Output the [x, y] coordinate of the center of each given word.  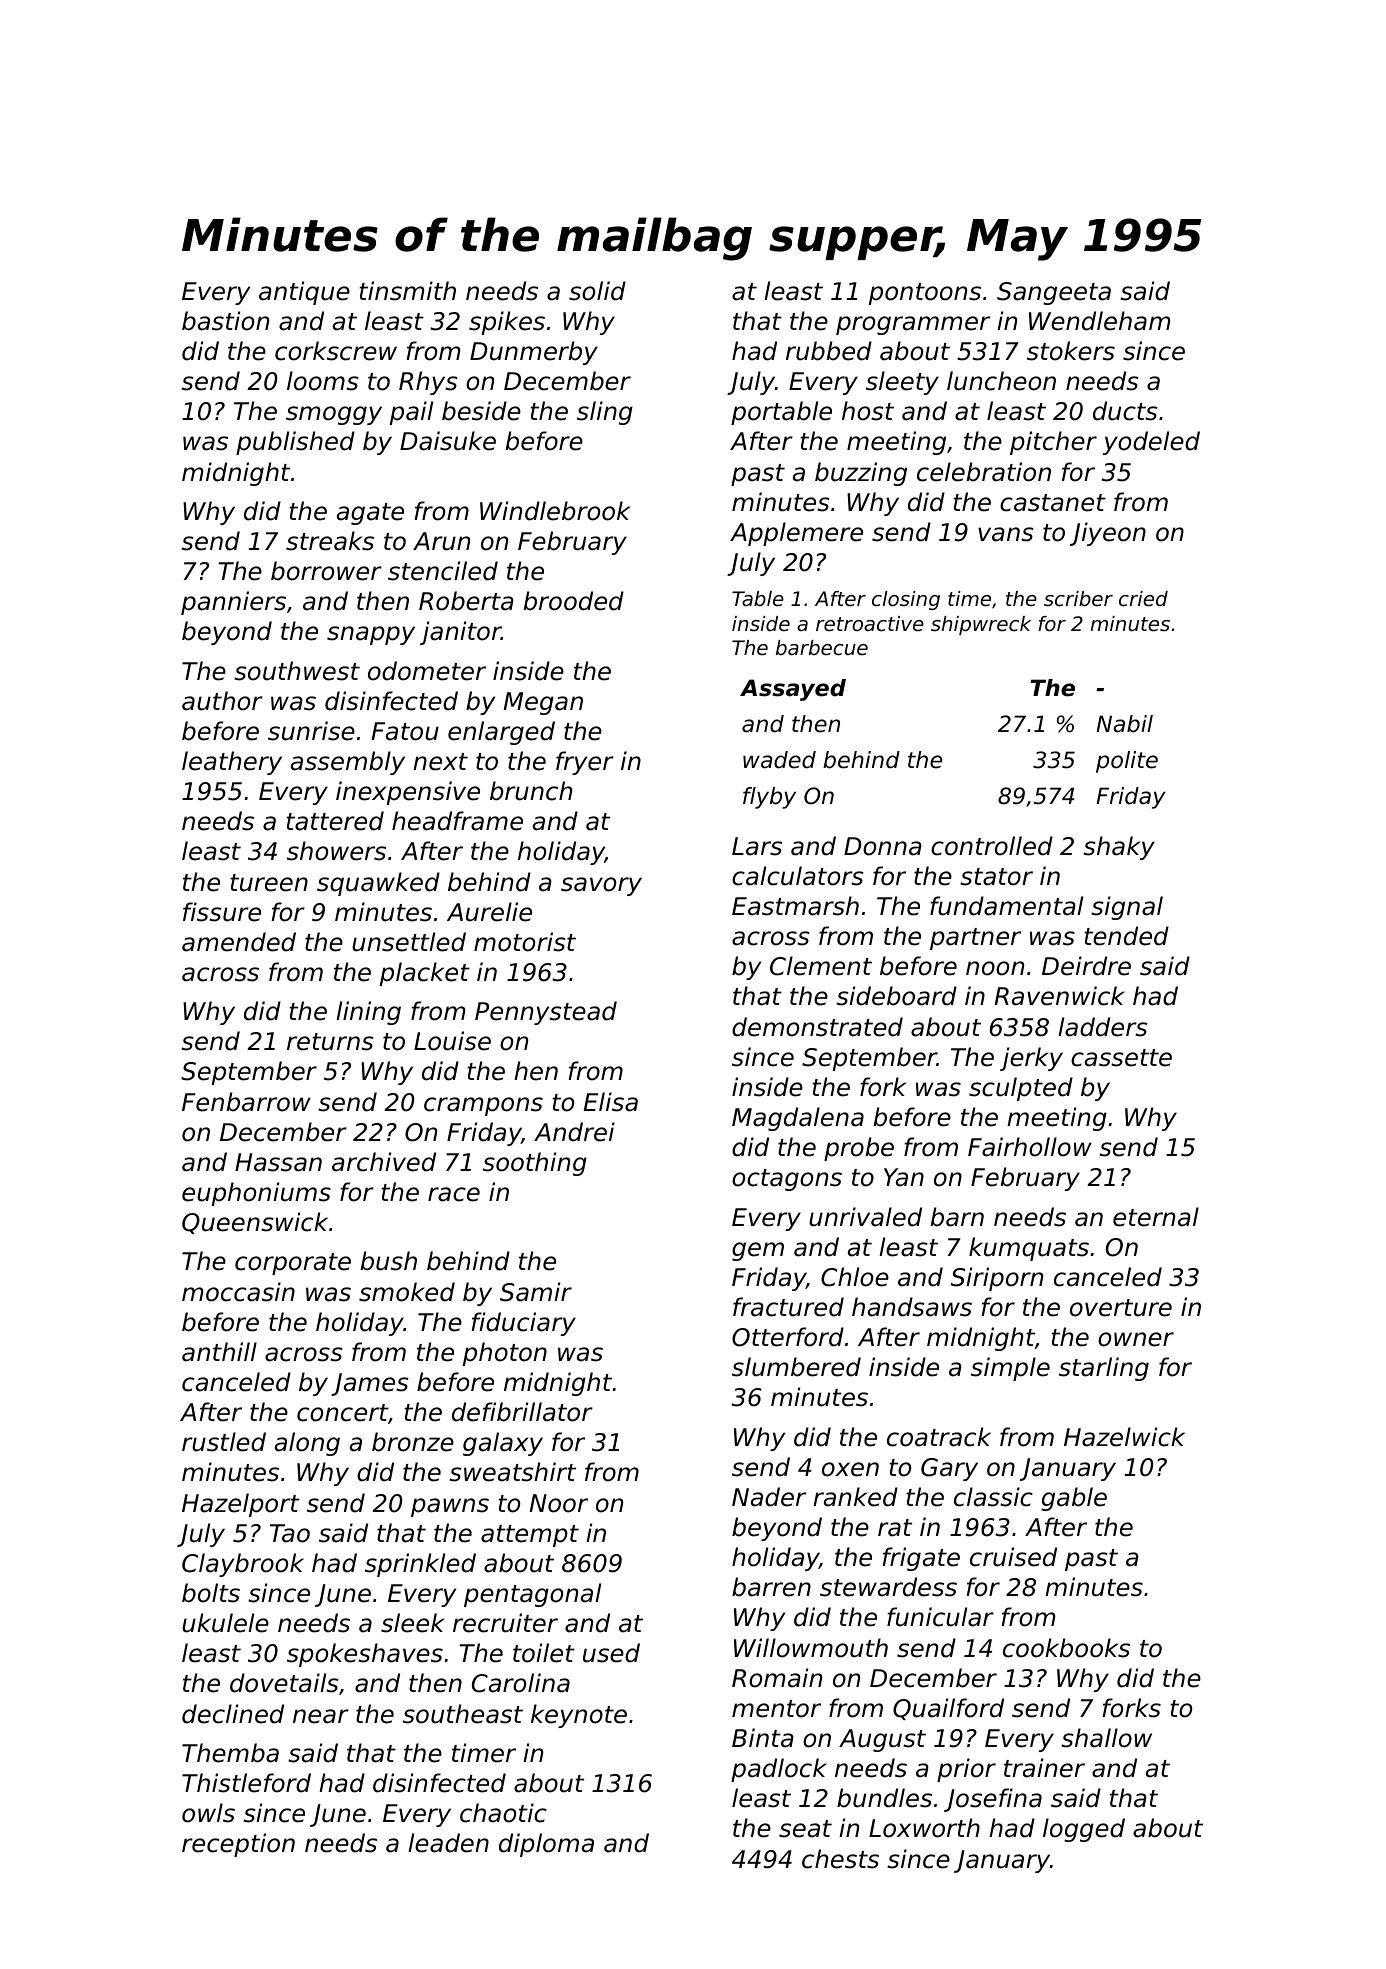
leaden [448, 1843]
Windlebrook [555, 511]
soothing [535, 1164]
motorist [525, 942]
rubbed [829, 351]
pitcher [1053, 443]
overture [1121, 1308]
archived [384, 1162]
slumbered [796, 1367]
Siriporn [997, 1279]
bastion [225, 321]
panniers [233, 603]
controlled [992, 846]
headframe [457, 821]
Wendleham [1099, 321]
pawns [450, 1507]
